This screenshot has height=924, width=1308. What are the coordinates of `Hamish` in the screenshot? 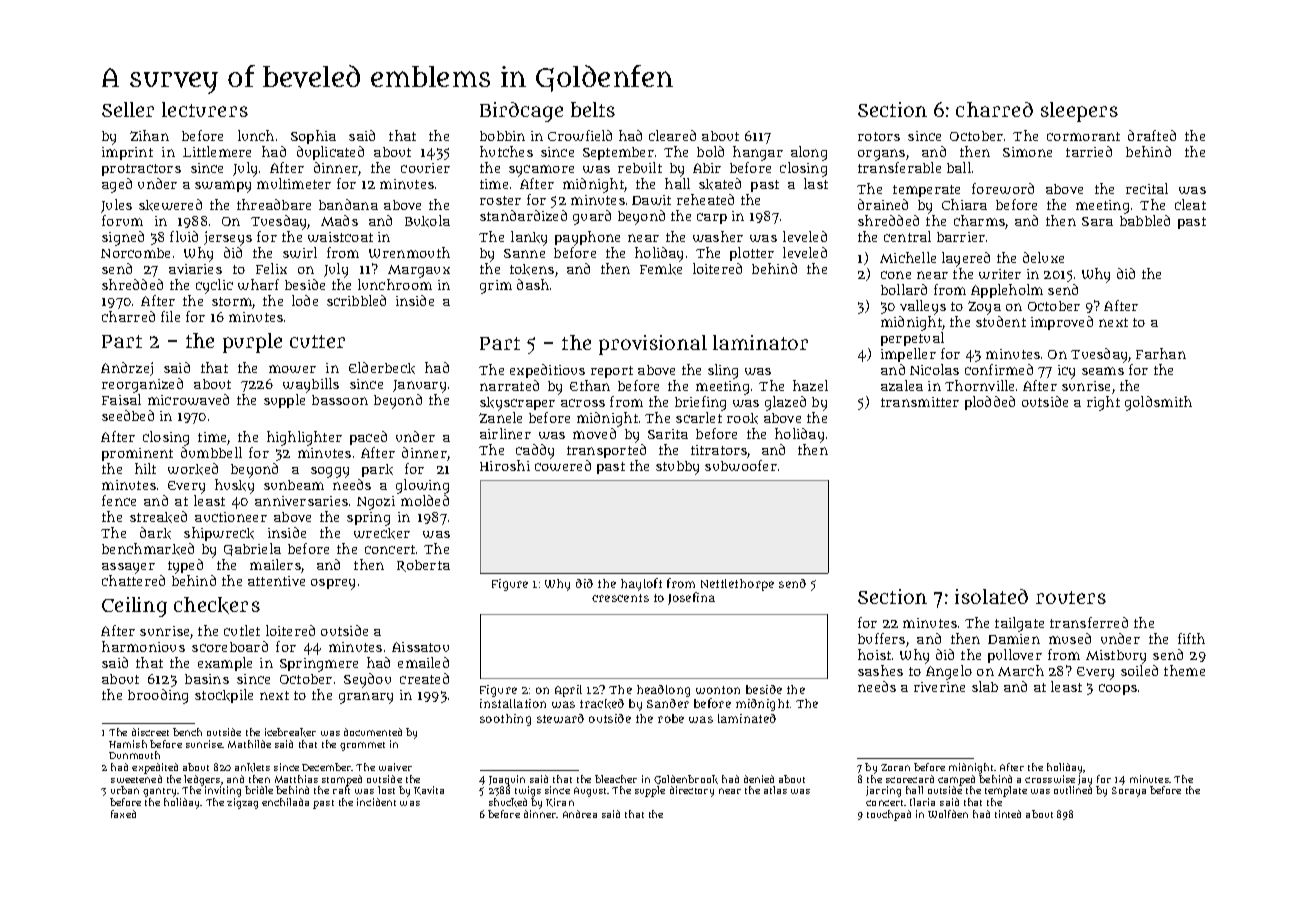 It's located at (128, 744).
